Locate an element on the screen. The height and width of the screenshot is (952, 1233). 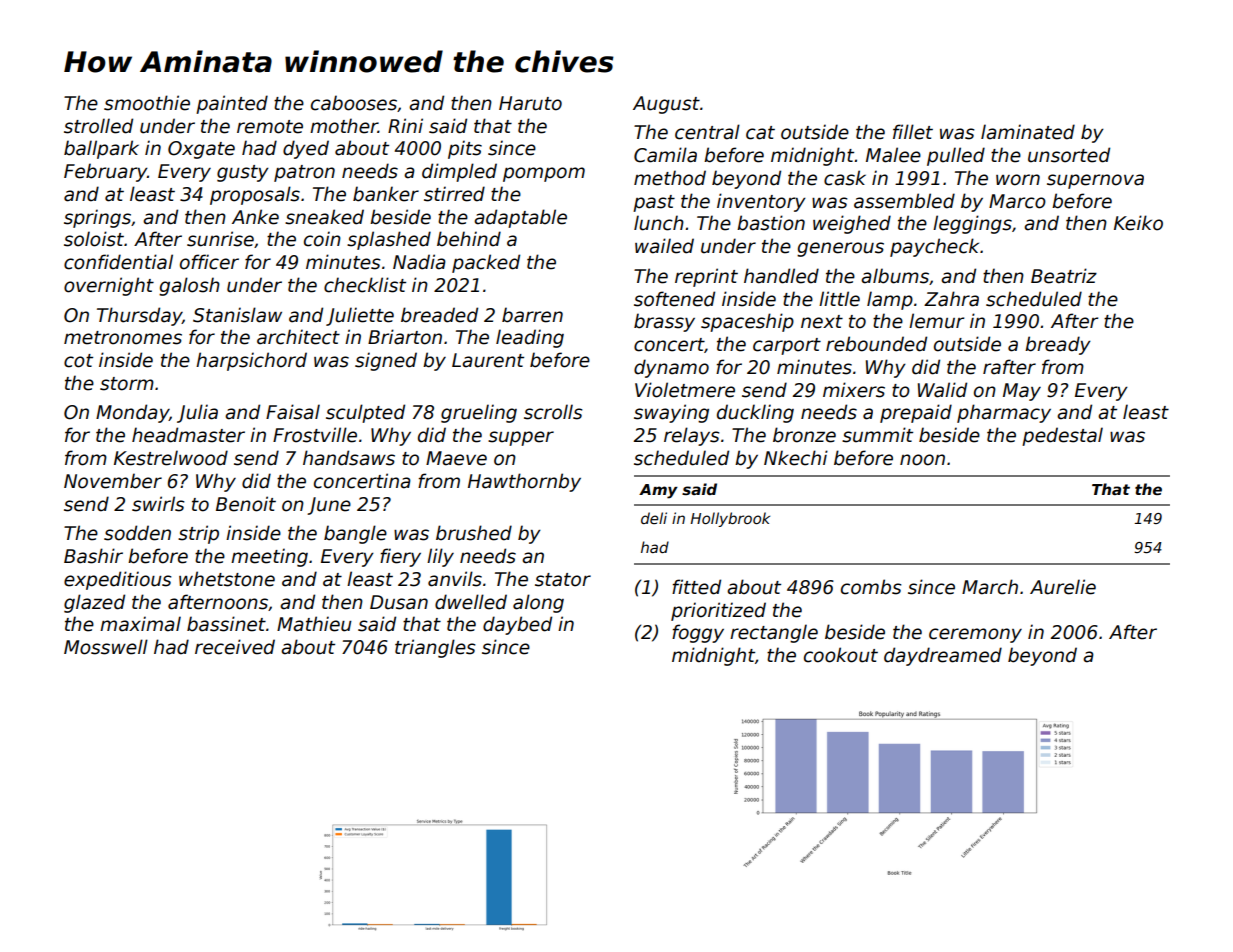
Haruto is located at coordinates (530, 103).
